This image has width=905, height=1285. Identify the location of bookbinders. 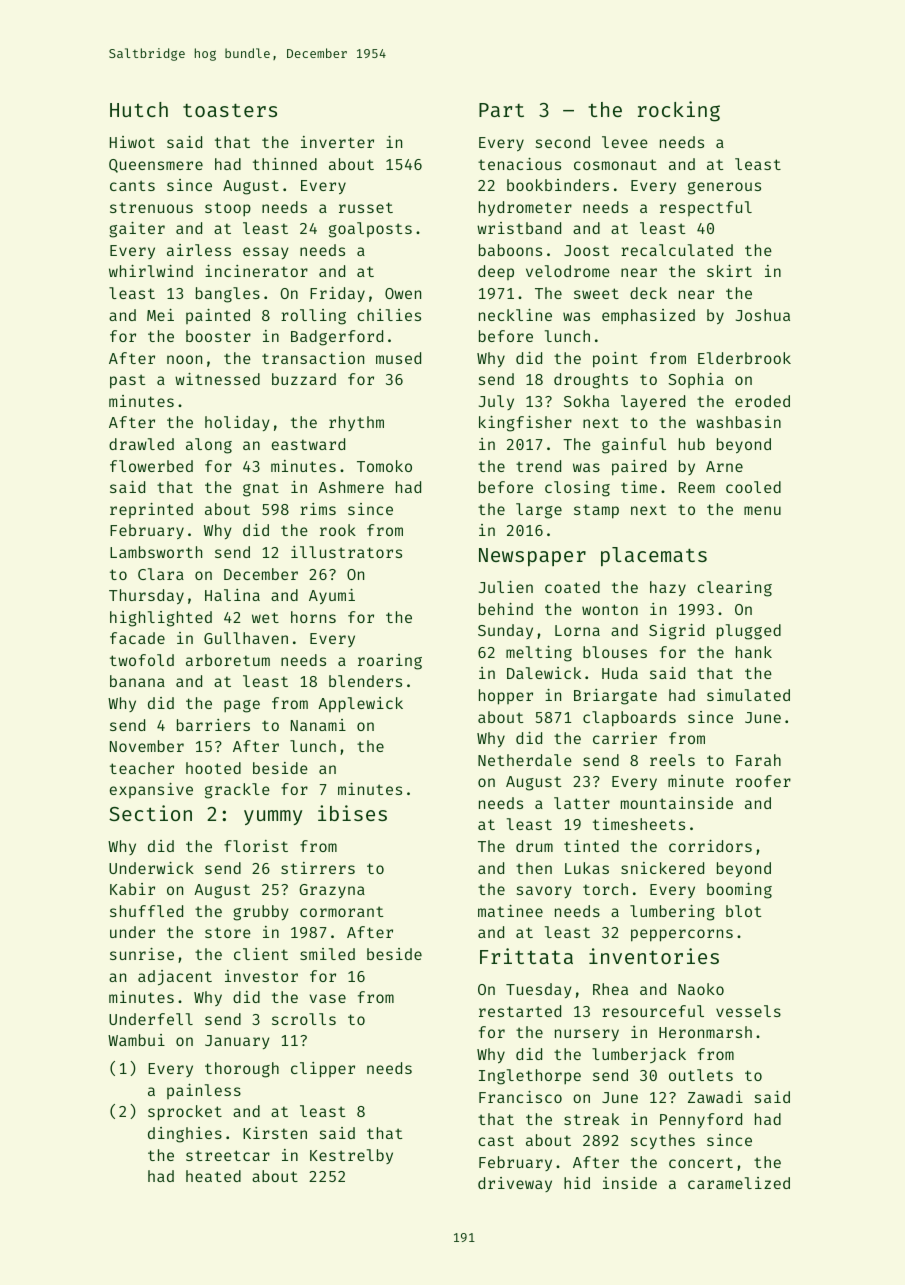
(558, 185).
